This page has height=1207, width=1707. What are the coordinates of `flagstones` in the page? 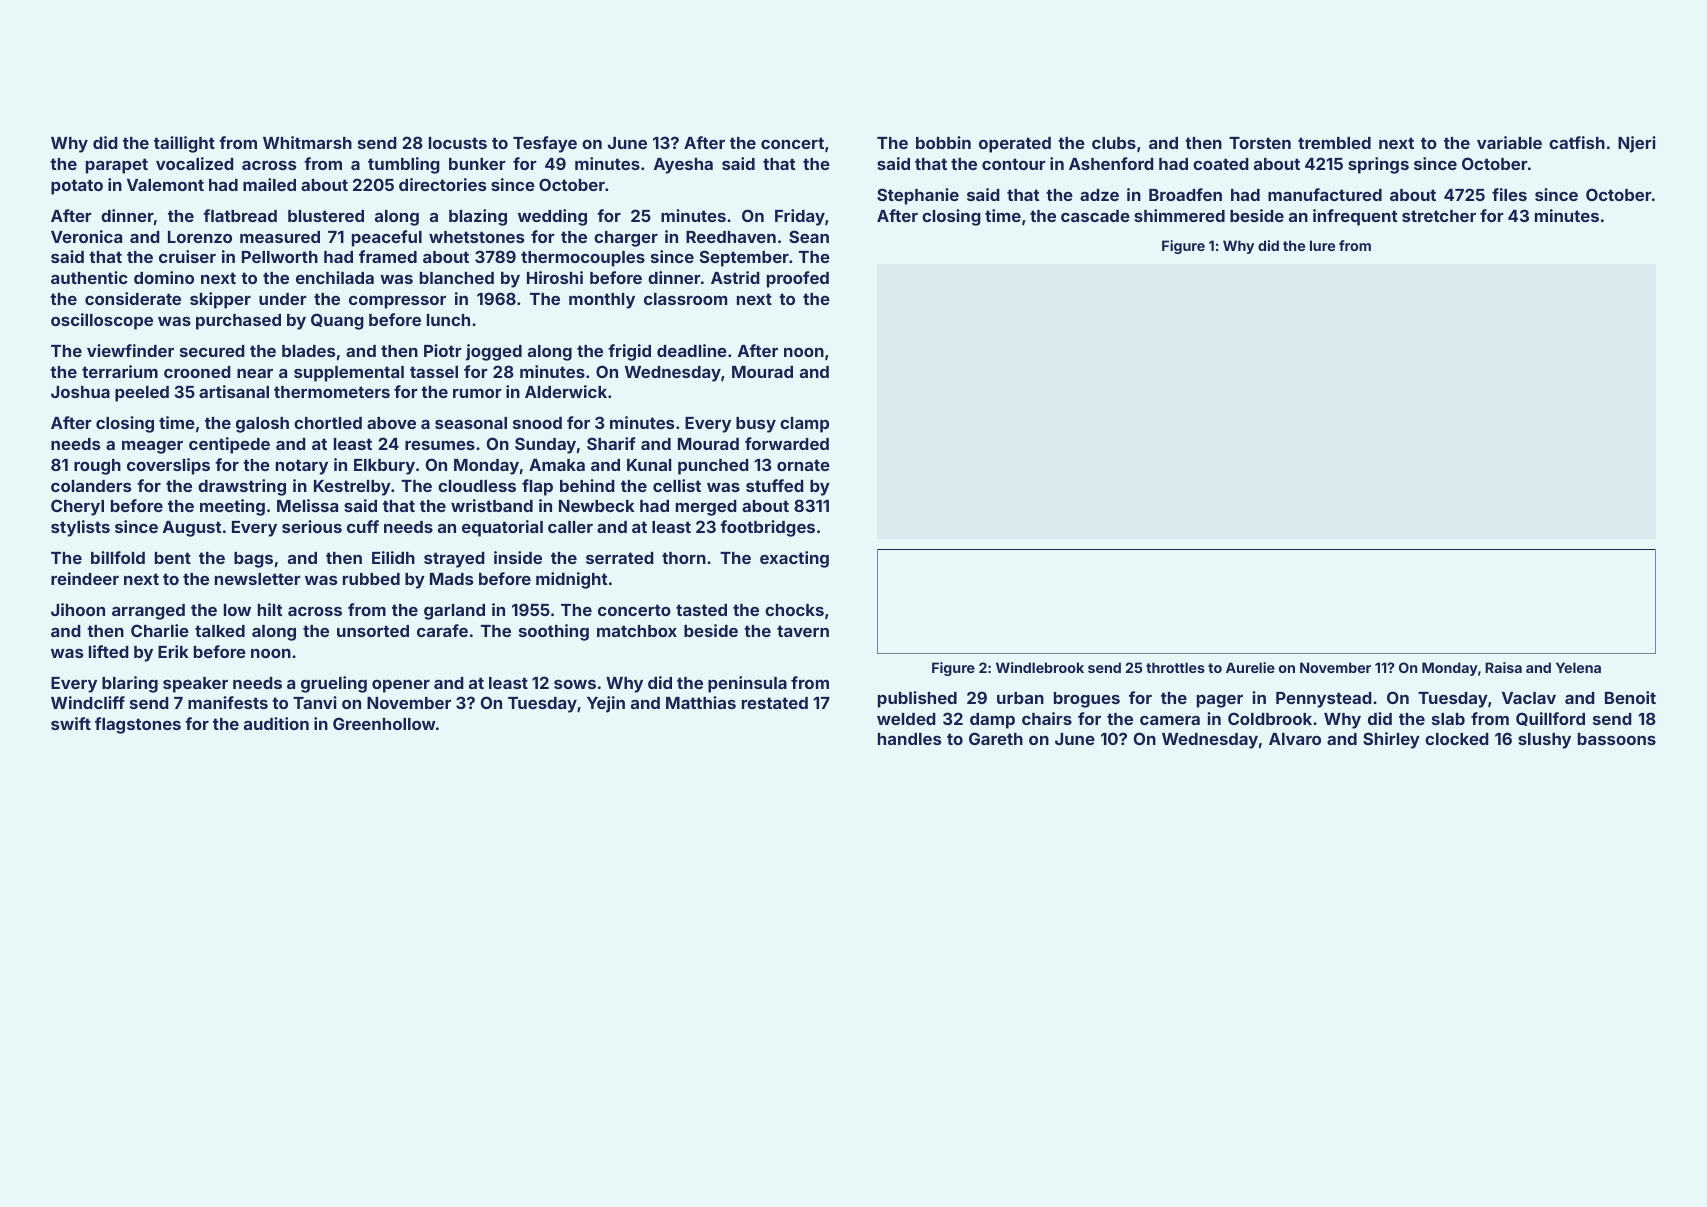 It's located at (138, 725).
